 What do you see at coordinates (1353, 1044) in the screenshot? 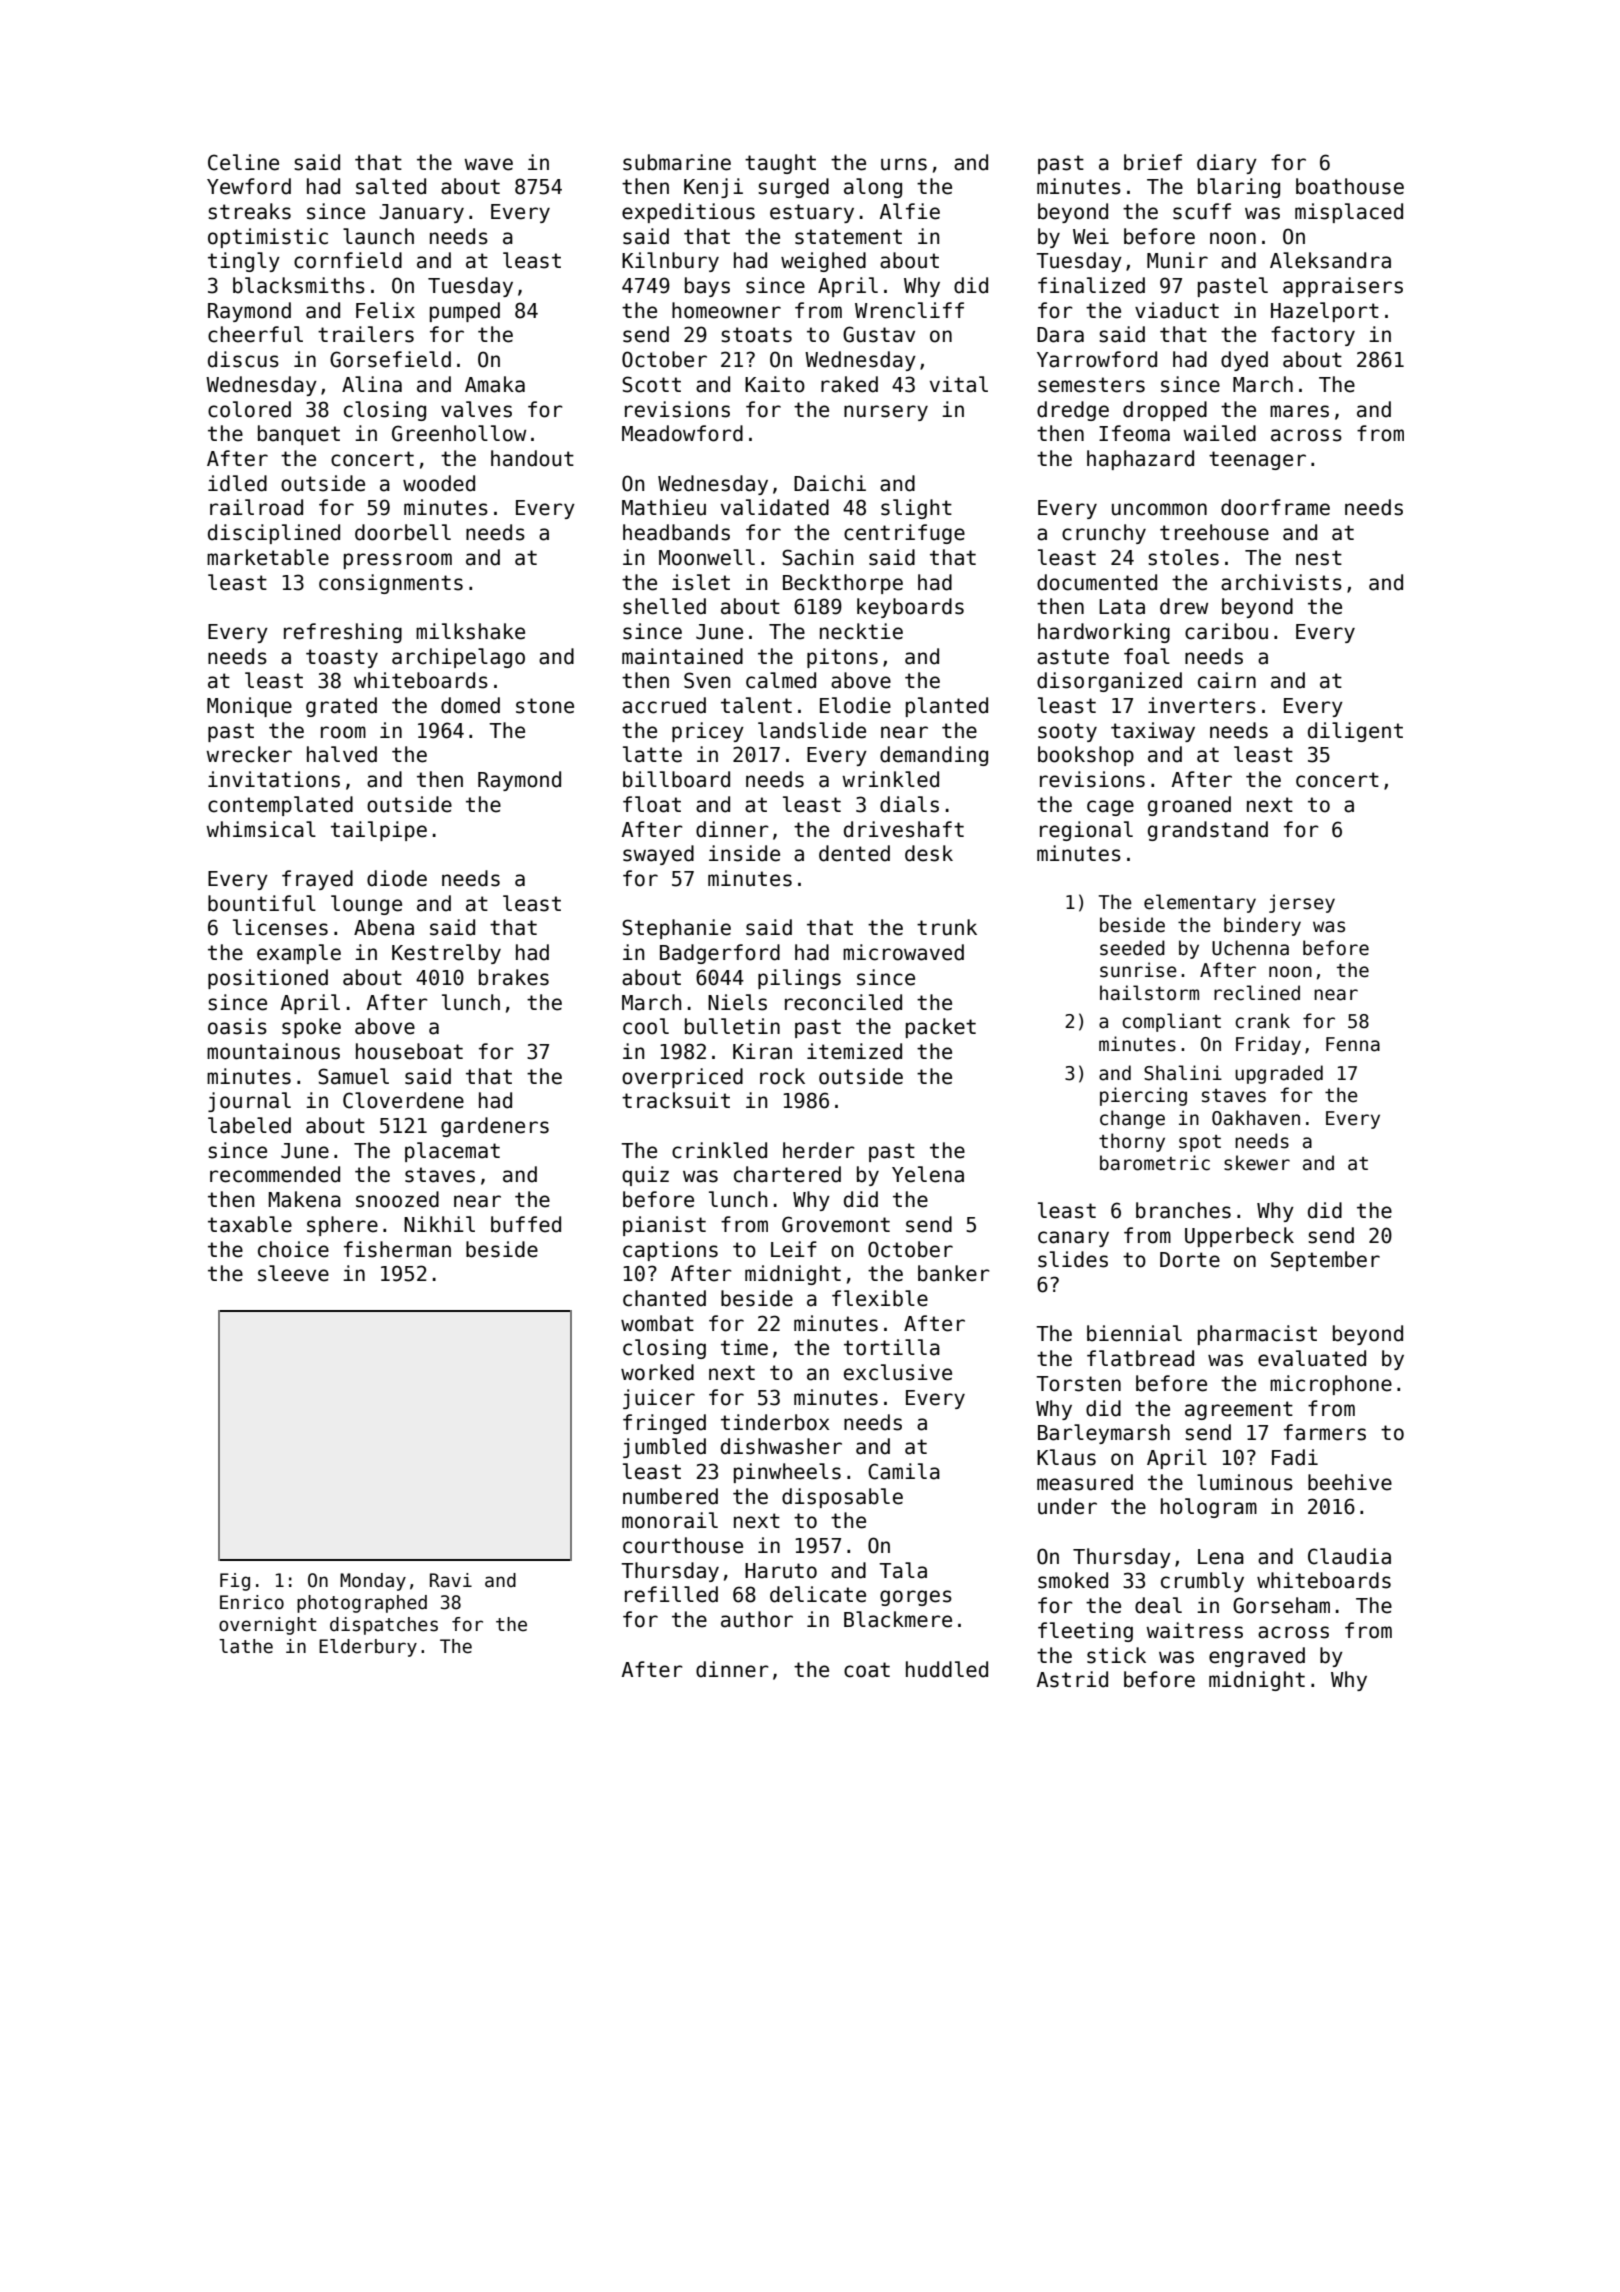
I see `Fenna` at bounding box center [1353, 1044].
